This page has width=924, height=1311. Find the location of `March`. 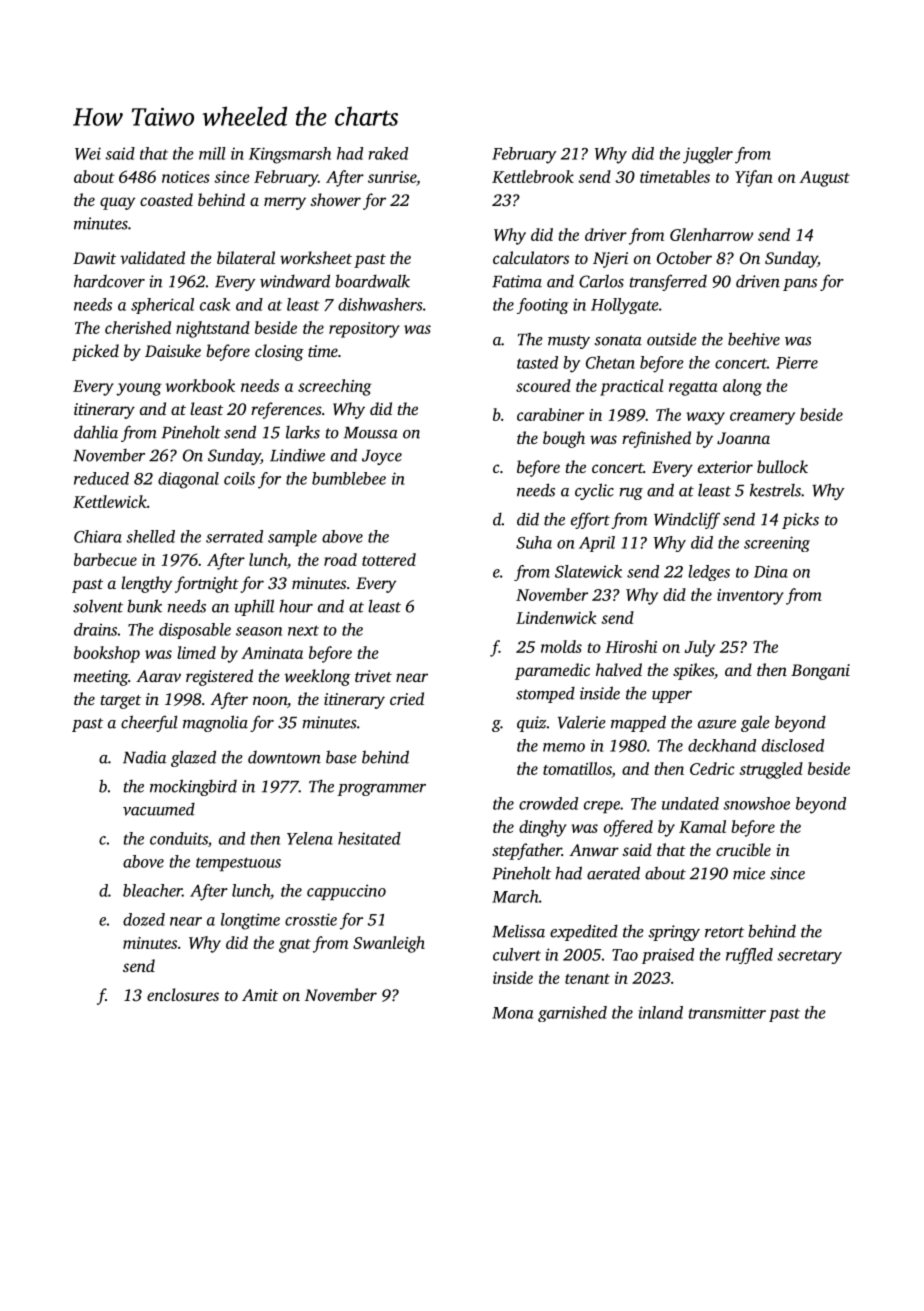

March is located at coordinates (515, 896).
